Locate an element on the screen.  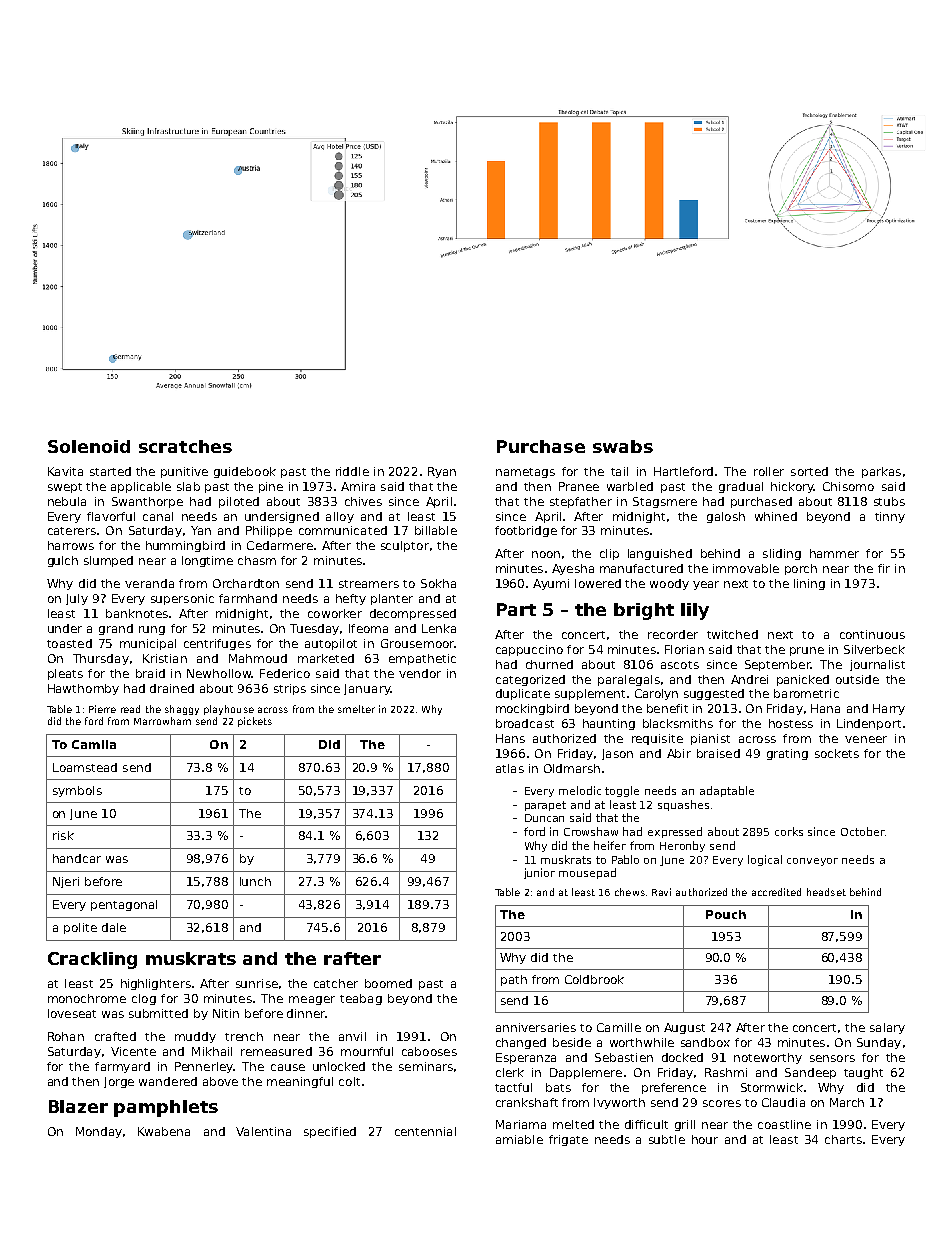
Hana is located at coordinates (825, 708).
